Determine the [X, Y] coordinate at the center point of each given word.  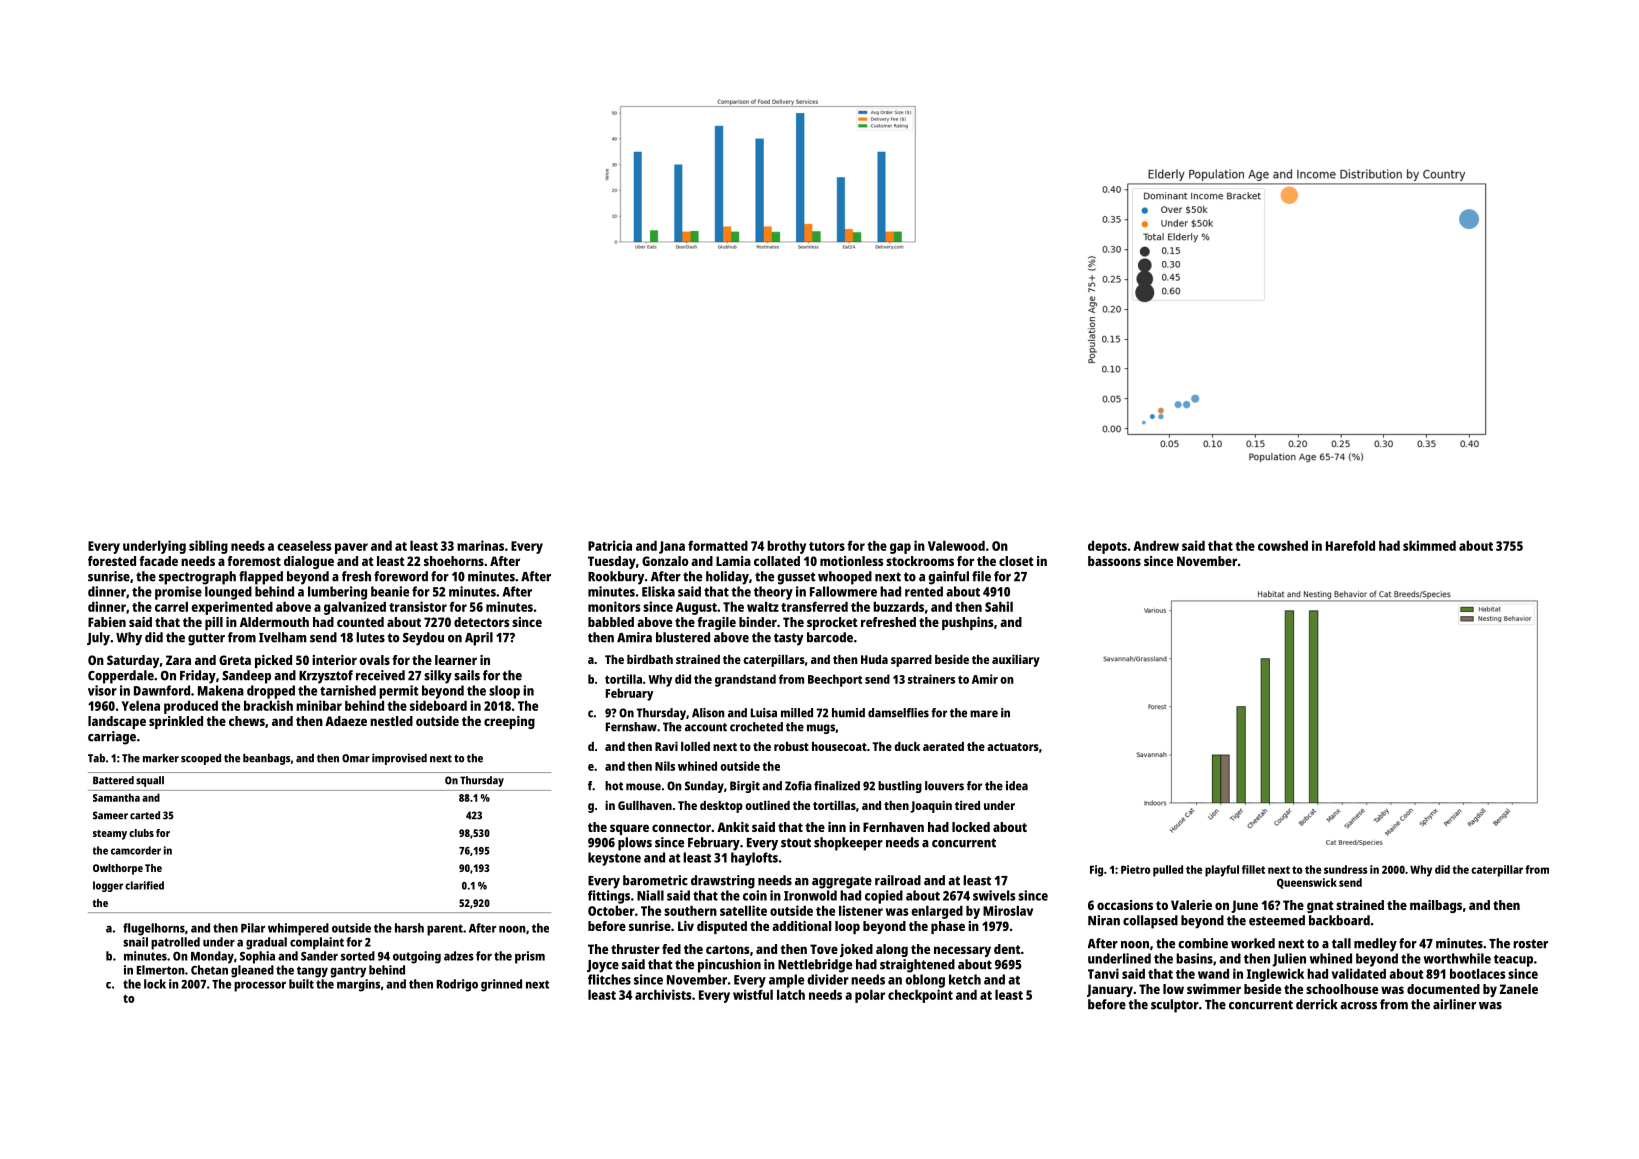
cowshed [1283, 546]
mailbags [1436, 906]
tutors [827, 546]
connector [681, 827]
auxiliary [1016, 660]
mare [984, 714]
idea [1017, 786]
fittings [609, 897]
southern [690, 911]
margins [358, 985]
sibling [208, 547]
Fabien [107, 622]
